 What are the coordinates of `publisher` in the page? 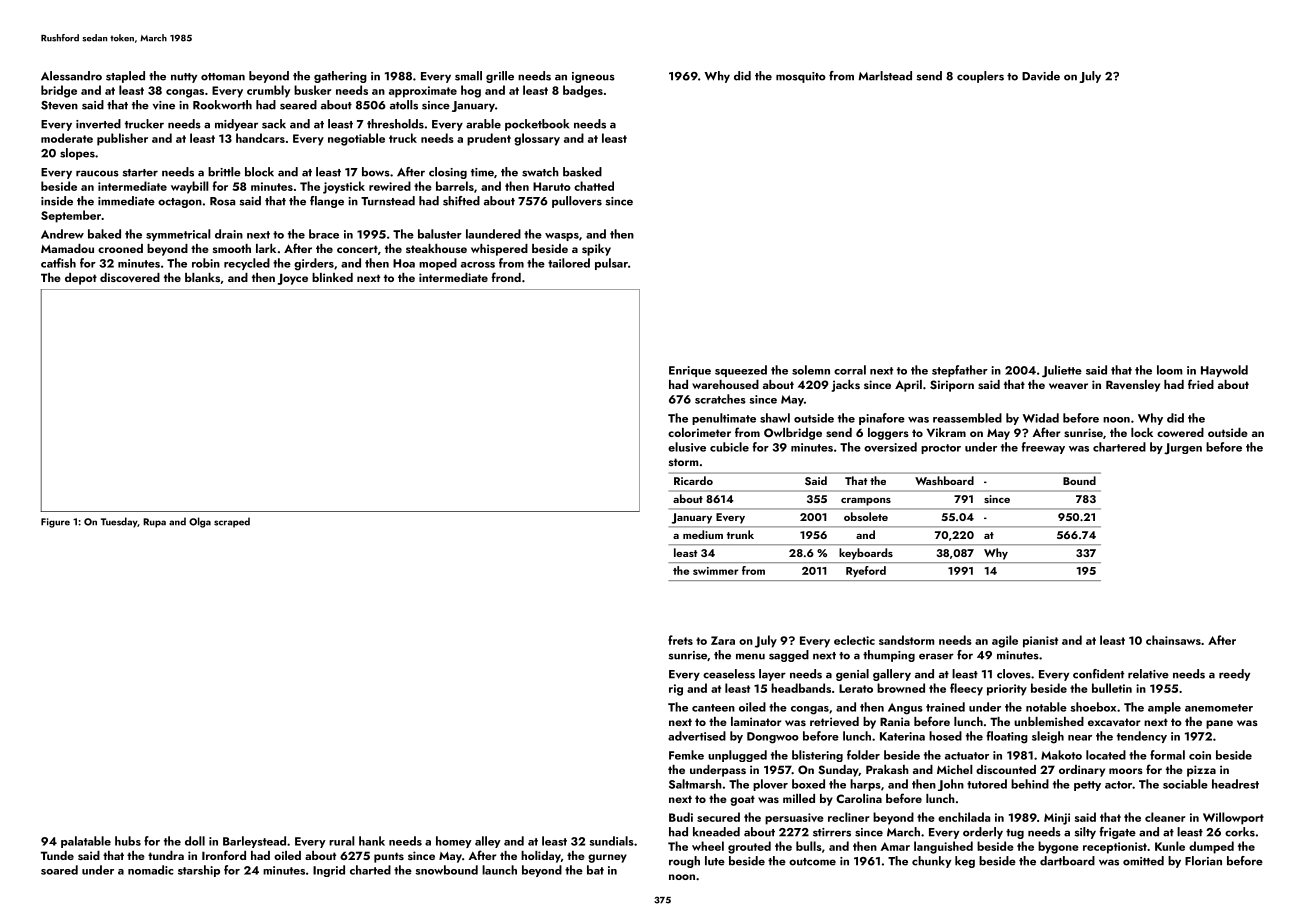 It's located at (122, 139).
